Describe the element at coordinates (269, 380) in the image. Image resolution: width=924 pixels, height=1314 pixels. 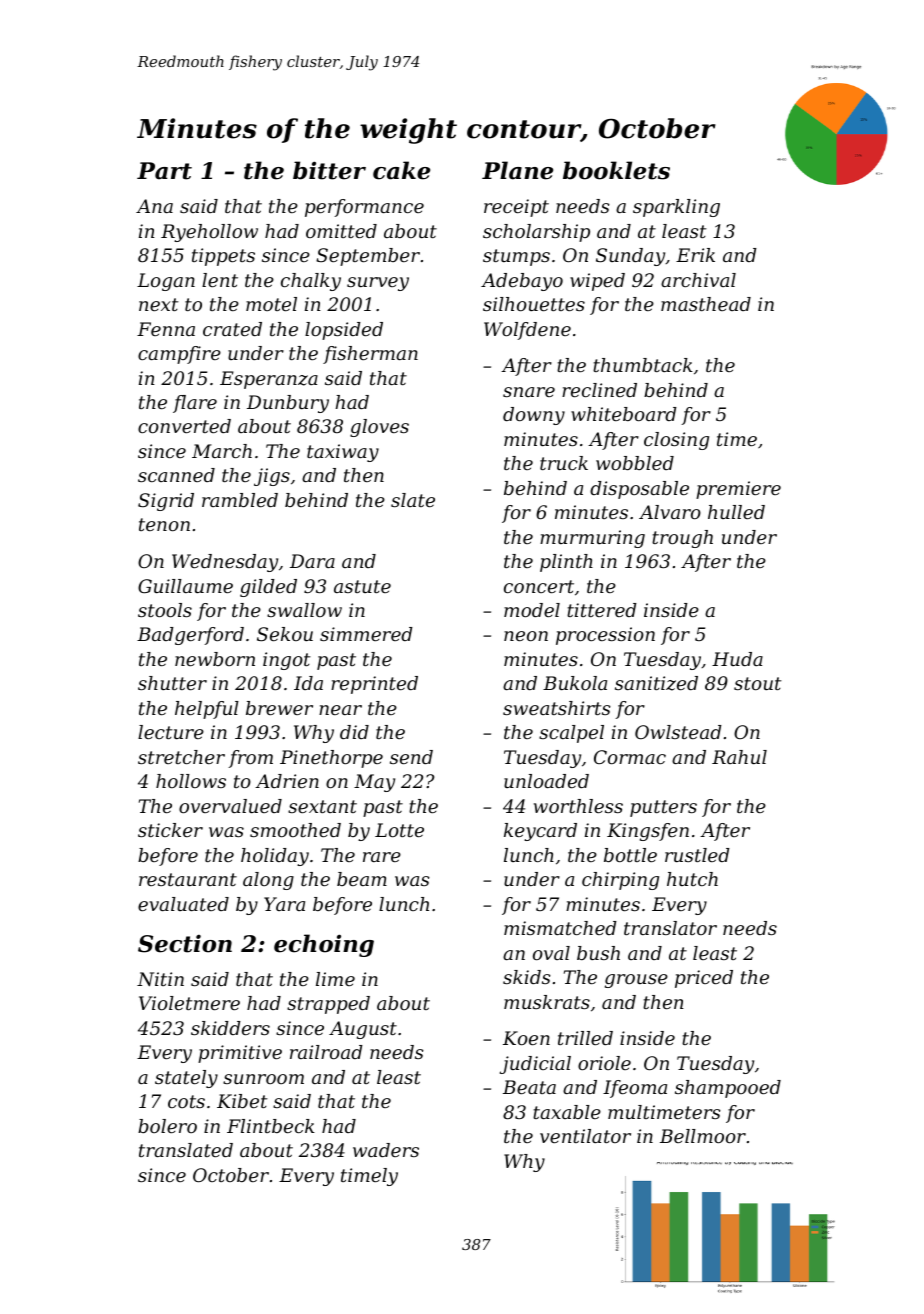
I see `Esperanza` at that location.
